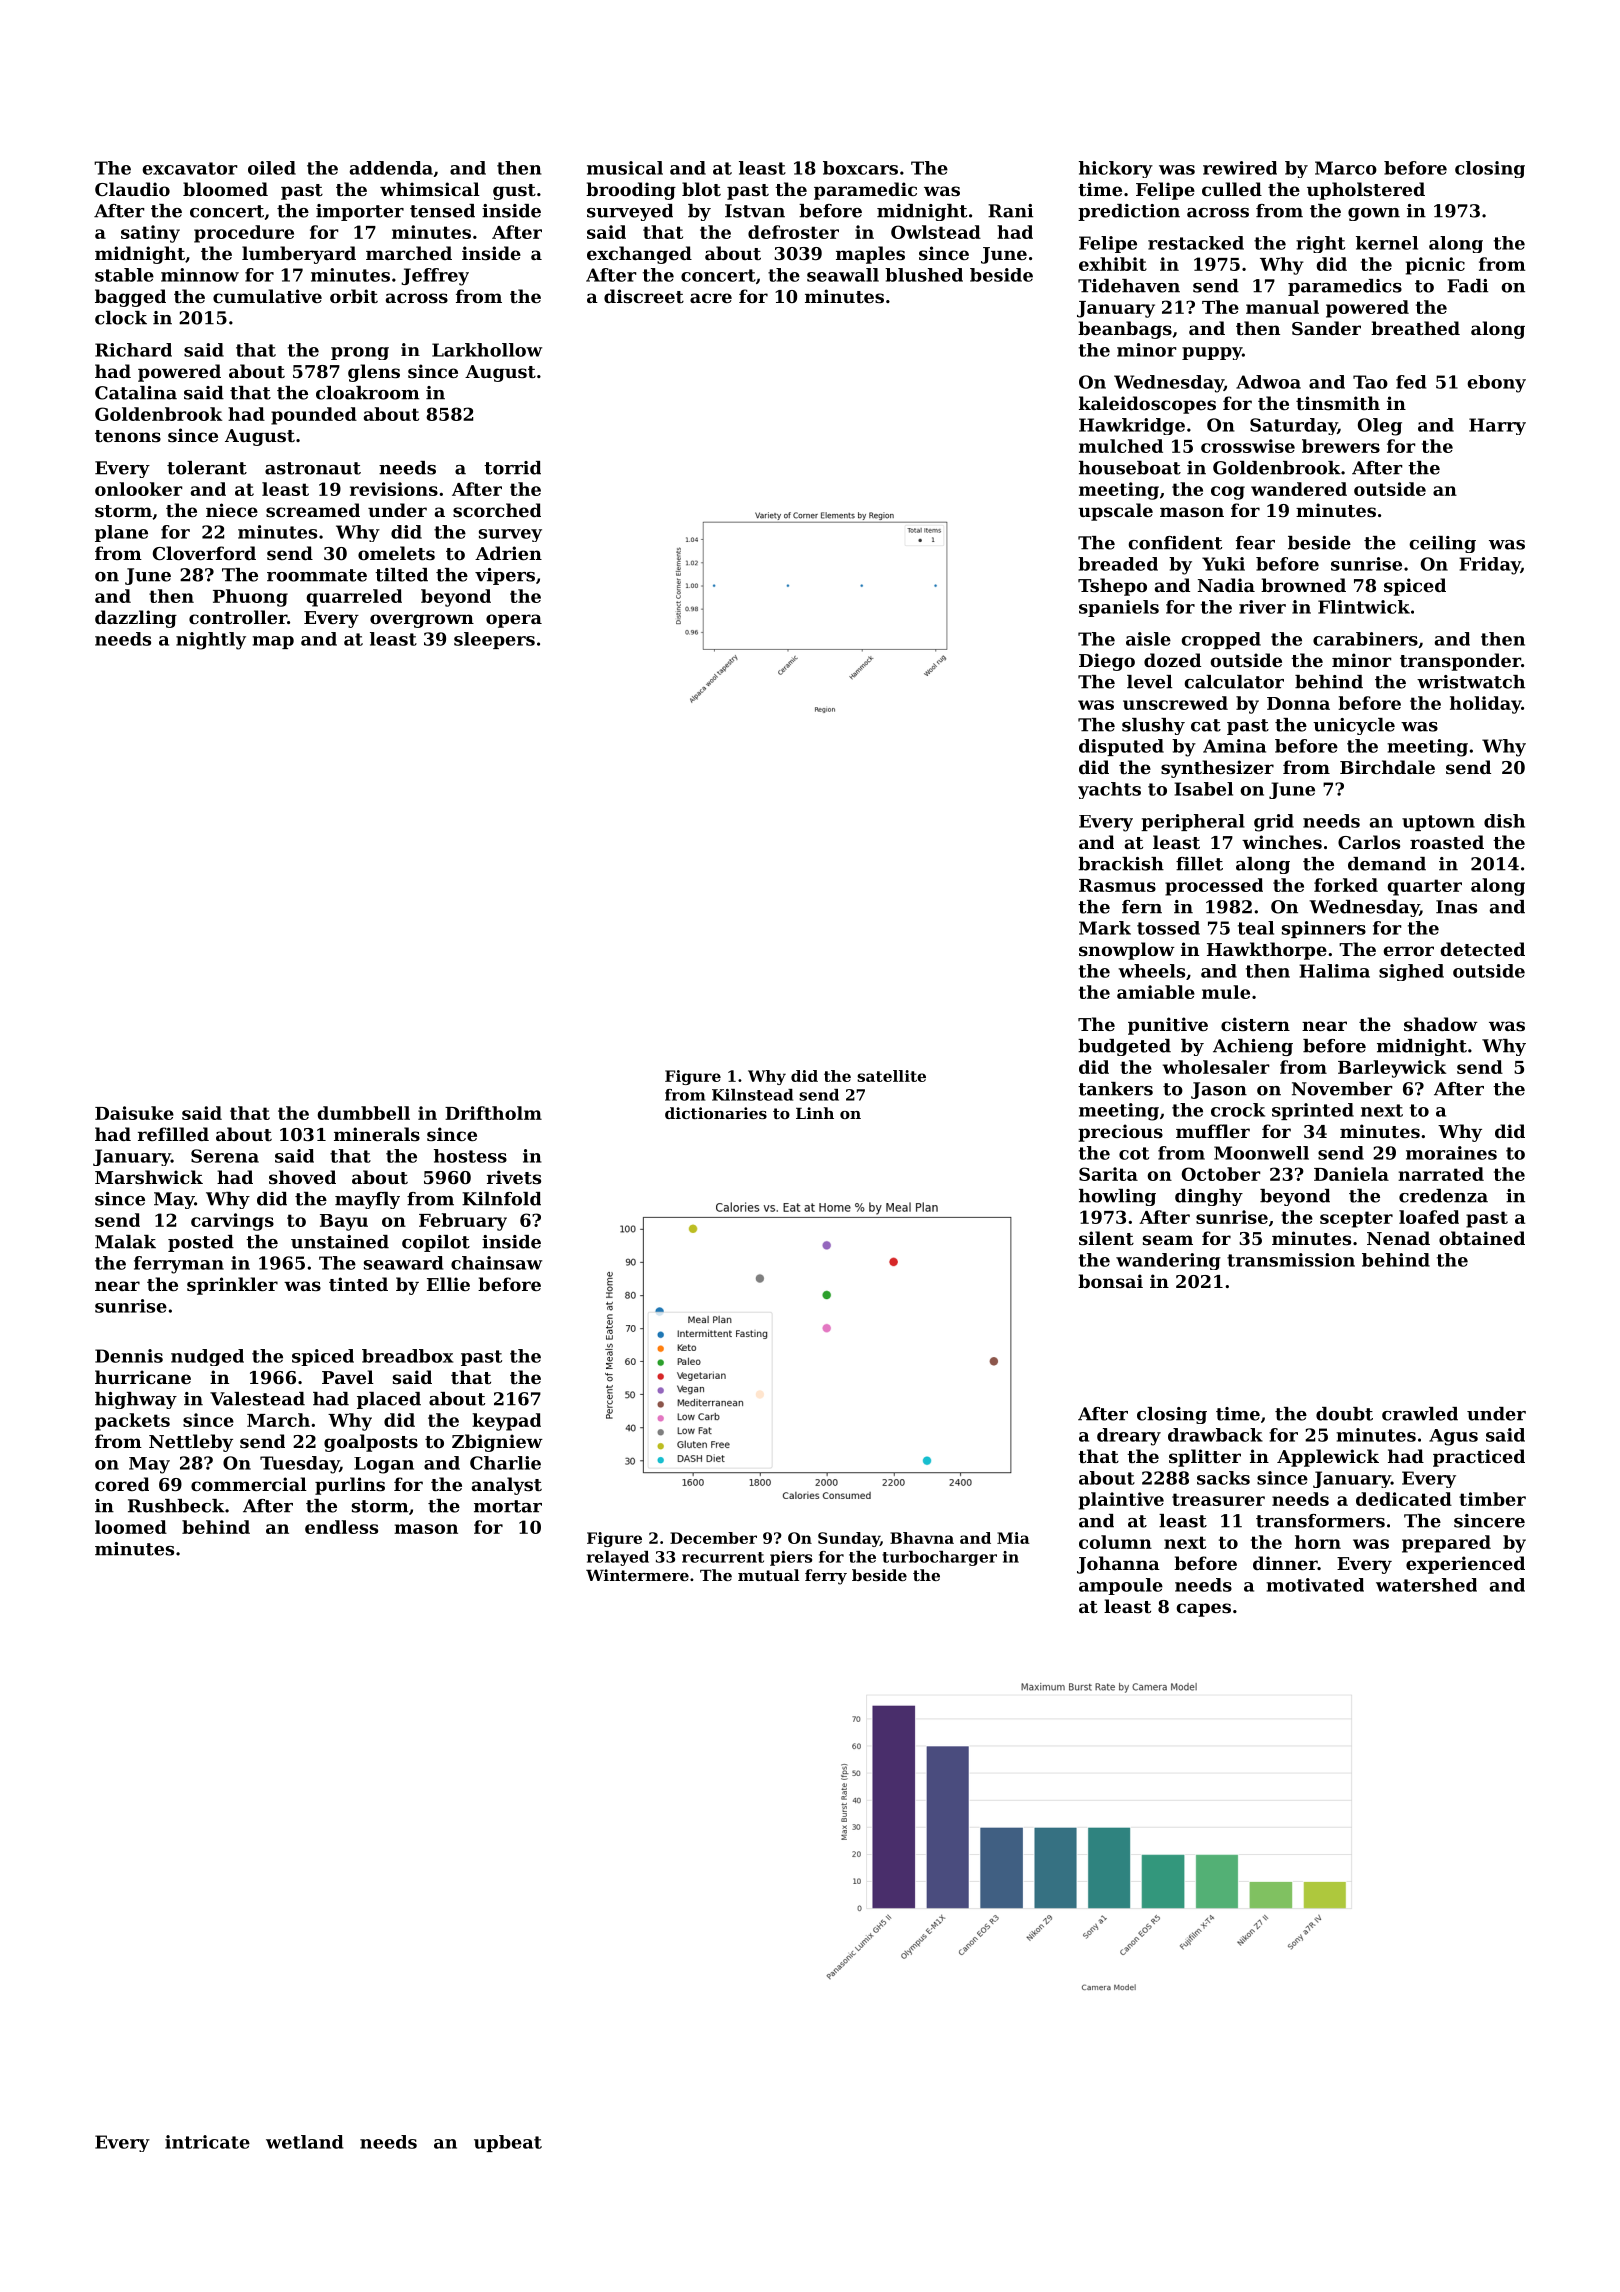  Describe the element at coordinates (922, 1538) in the image. I see `Bhavna` at that location.
